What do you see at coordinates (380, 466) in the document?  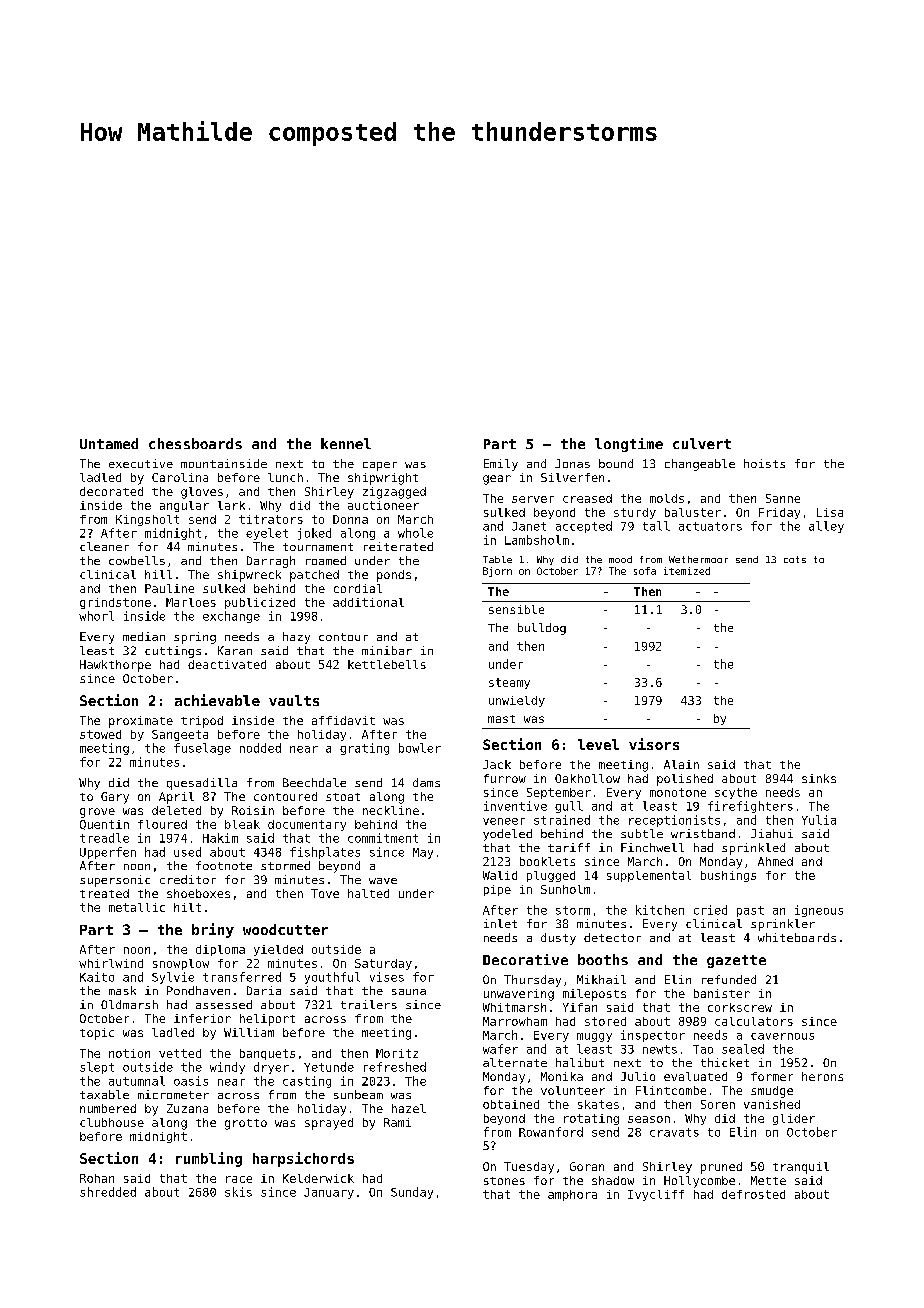 I see `caper` at bounding box center [380, 466].
